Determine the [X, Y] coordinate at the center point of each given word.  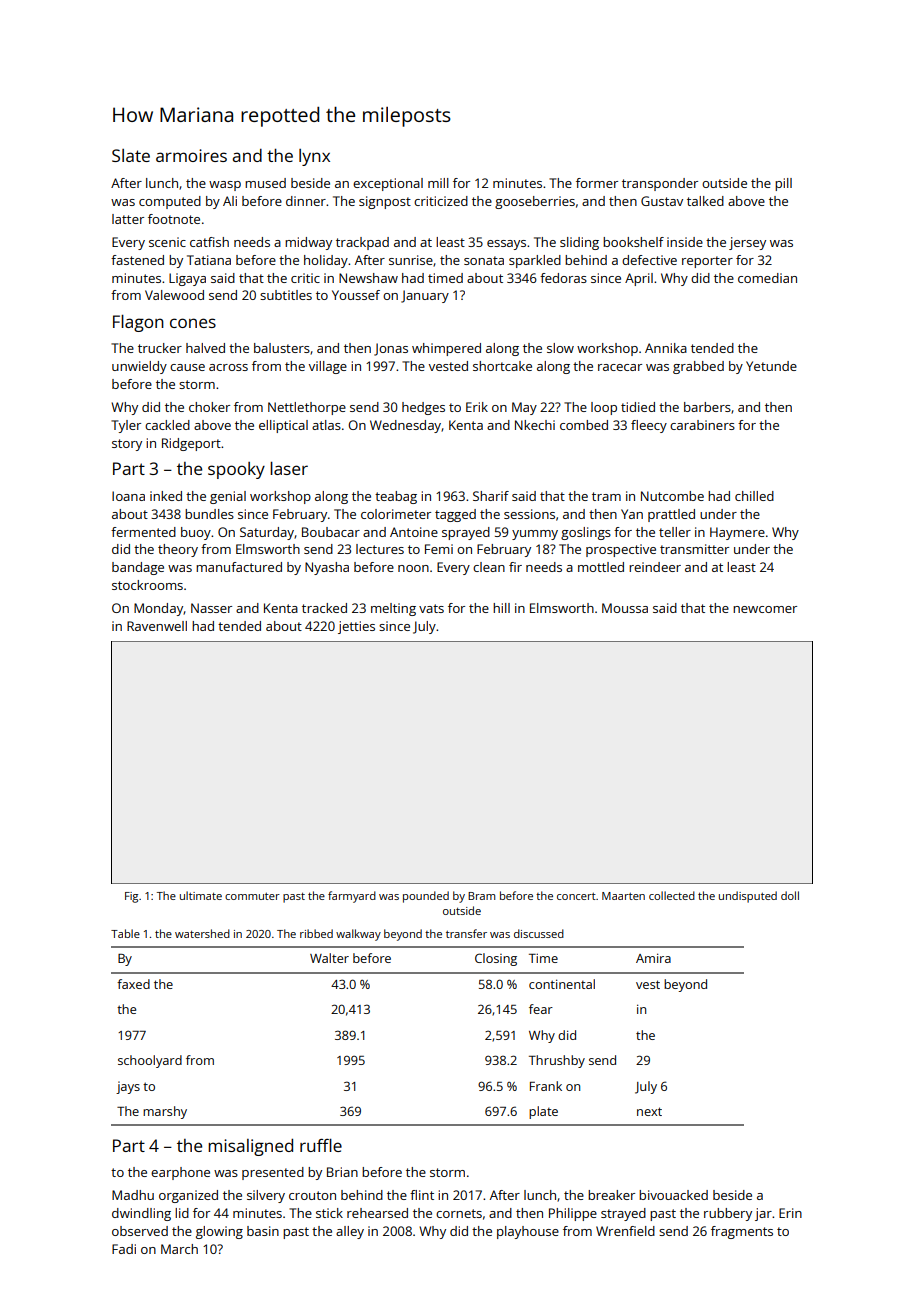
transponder [660, 184]
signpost [385, 202]
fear [541, 1009]
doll [790, 895]
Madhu [133, 1195]
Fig [131, 897]
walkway [358, 935]
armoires [191, 155]
